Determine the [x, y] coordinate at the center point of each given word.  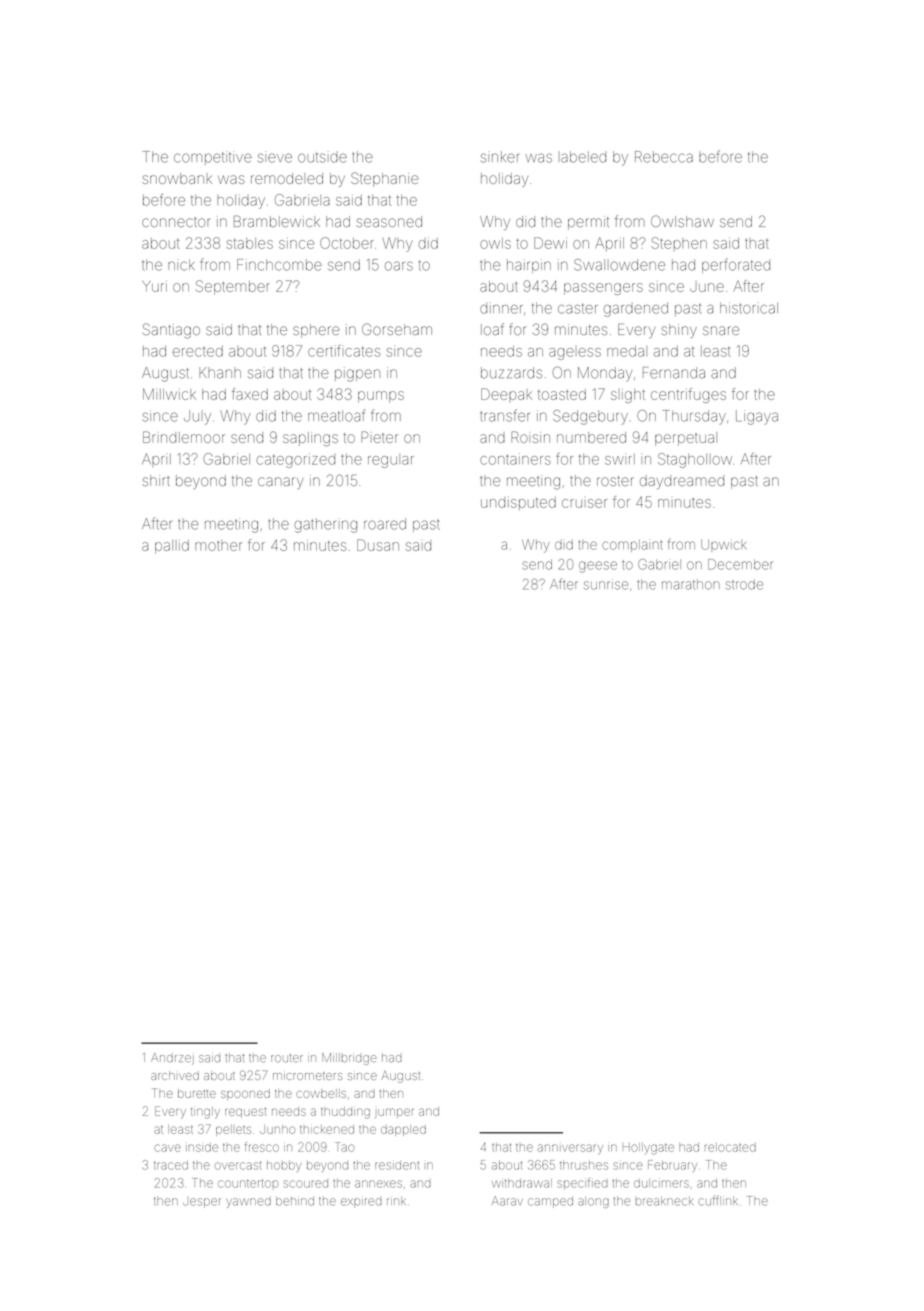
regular [391, 461]
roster [615, 481]
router [287, 1058]
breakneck [664, 1201]
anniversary [570, 1149]
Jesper [202, 1202]
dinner [501, 308]
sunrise [606, 584]
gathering [325, 525]
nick [181, 265]
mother [218, 545]
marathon [691, 584]
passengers [603, 289]
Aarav [507, 1201]
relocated [730, 1147]
